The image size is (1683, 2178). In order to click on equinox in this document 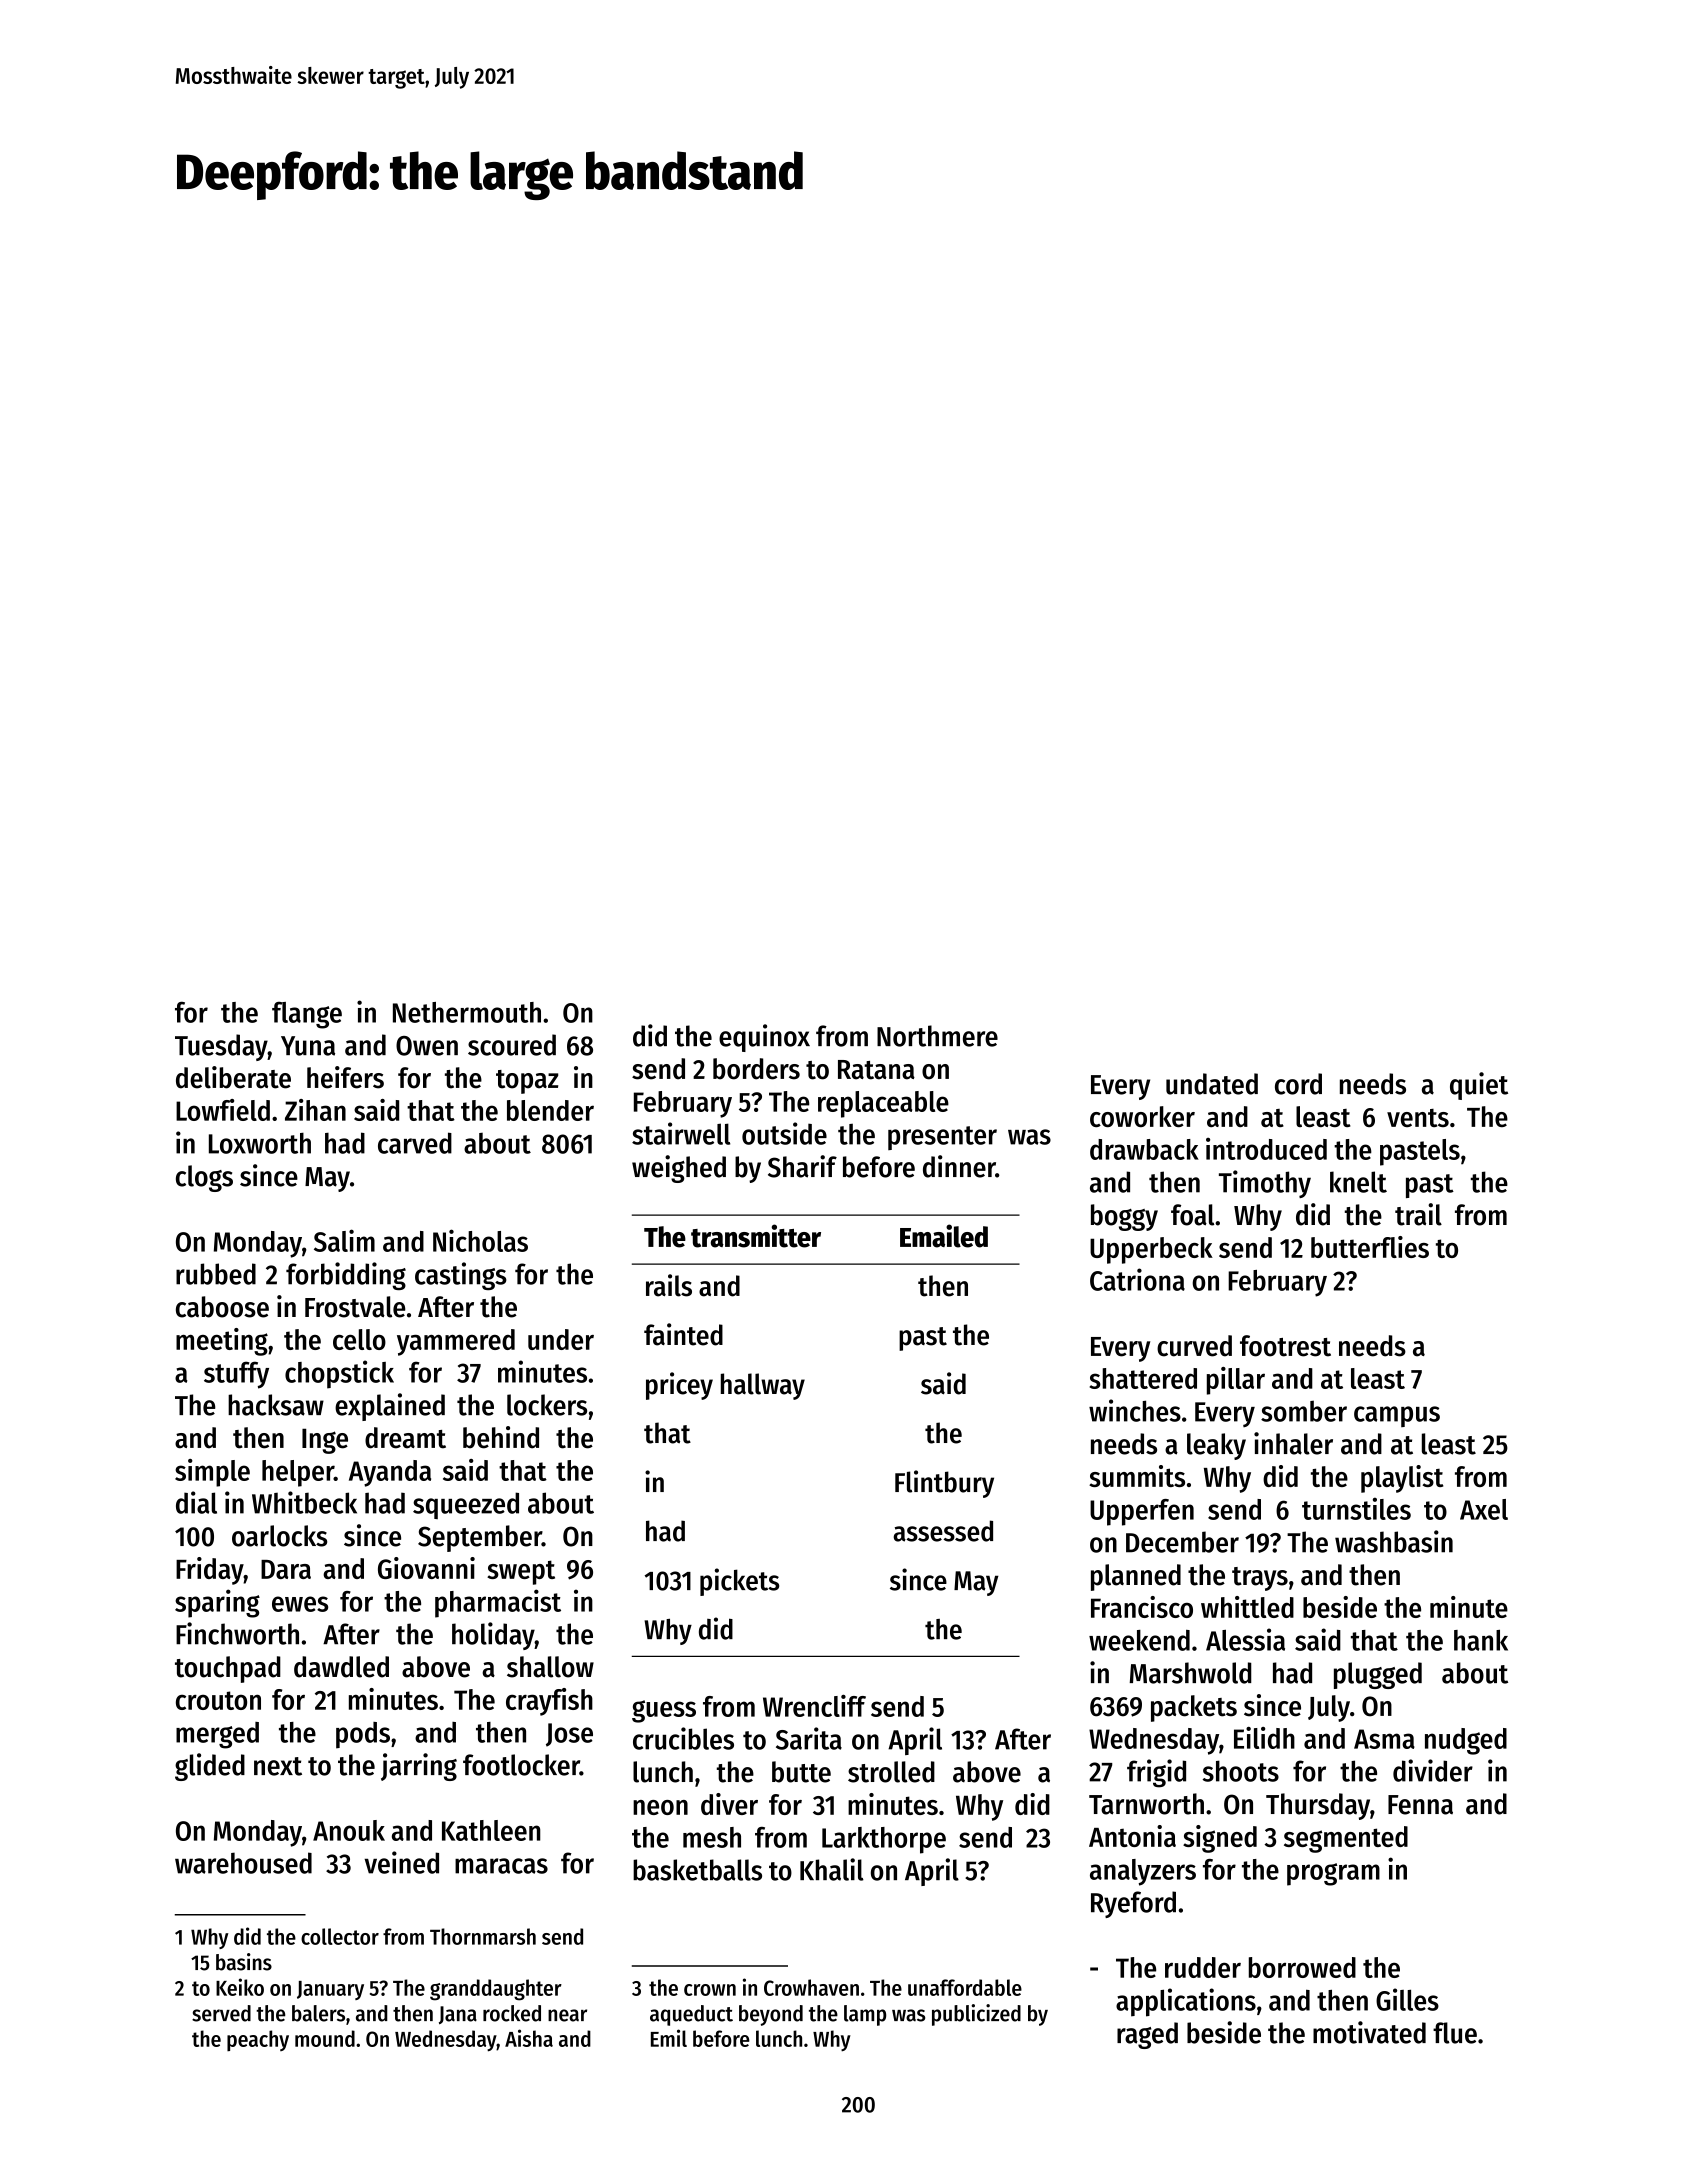, I will do `click(764, 1038)`.
